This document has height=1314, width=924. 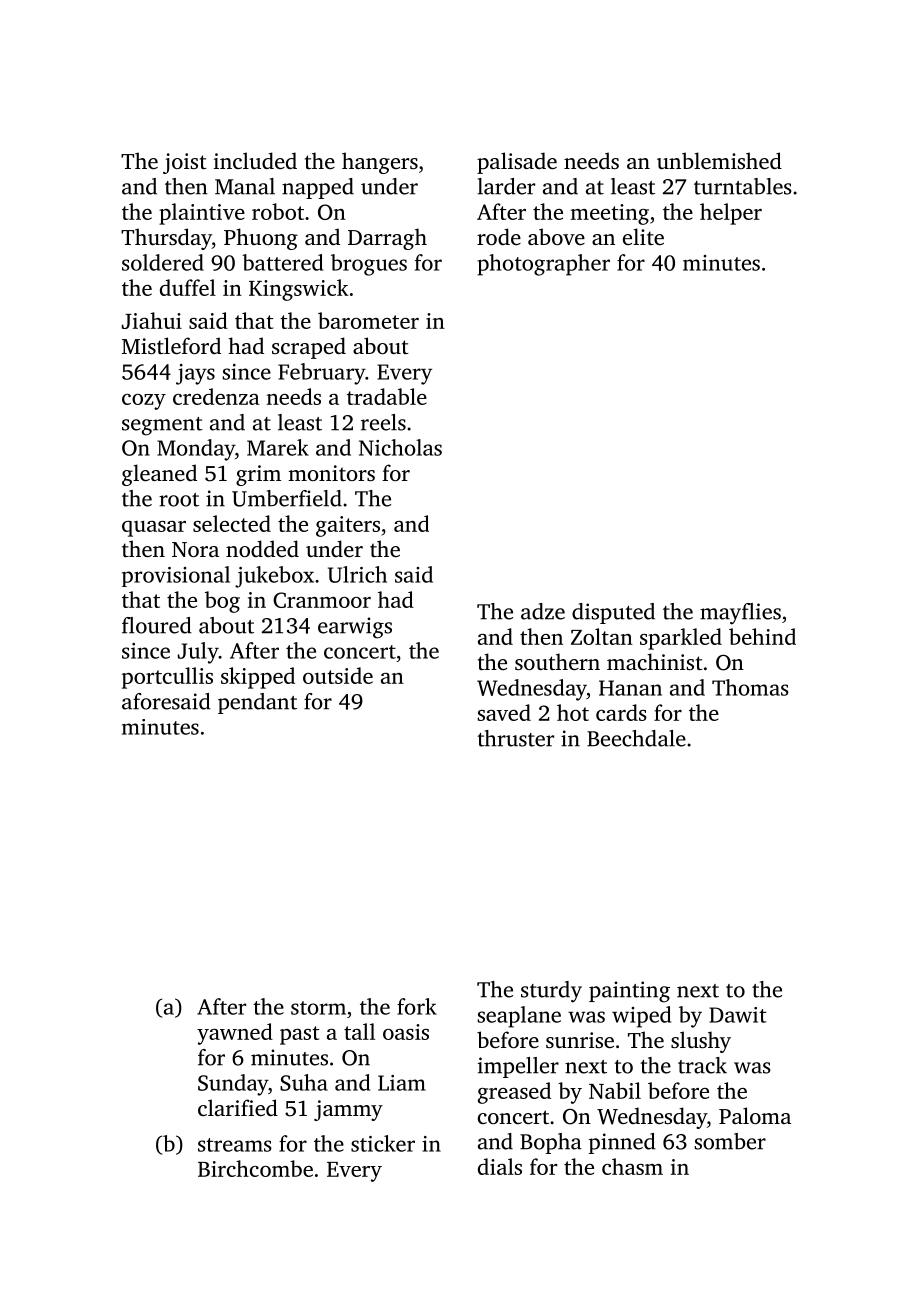 I want to click on Birchcombe, so click(x=255, y=1168).
